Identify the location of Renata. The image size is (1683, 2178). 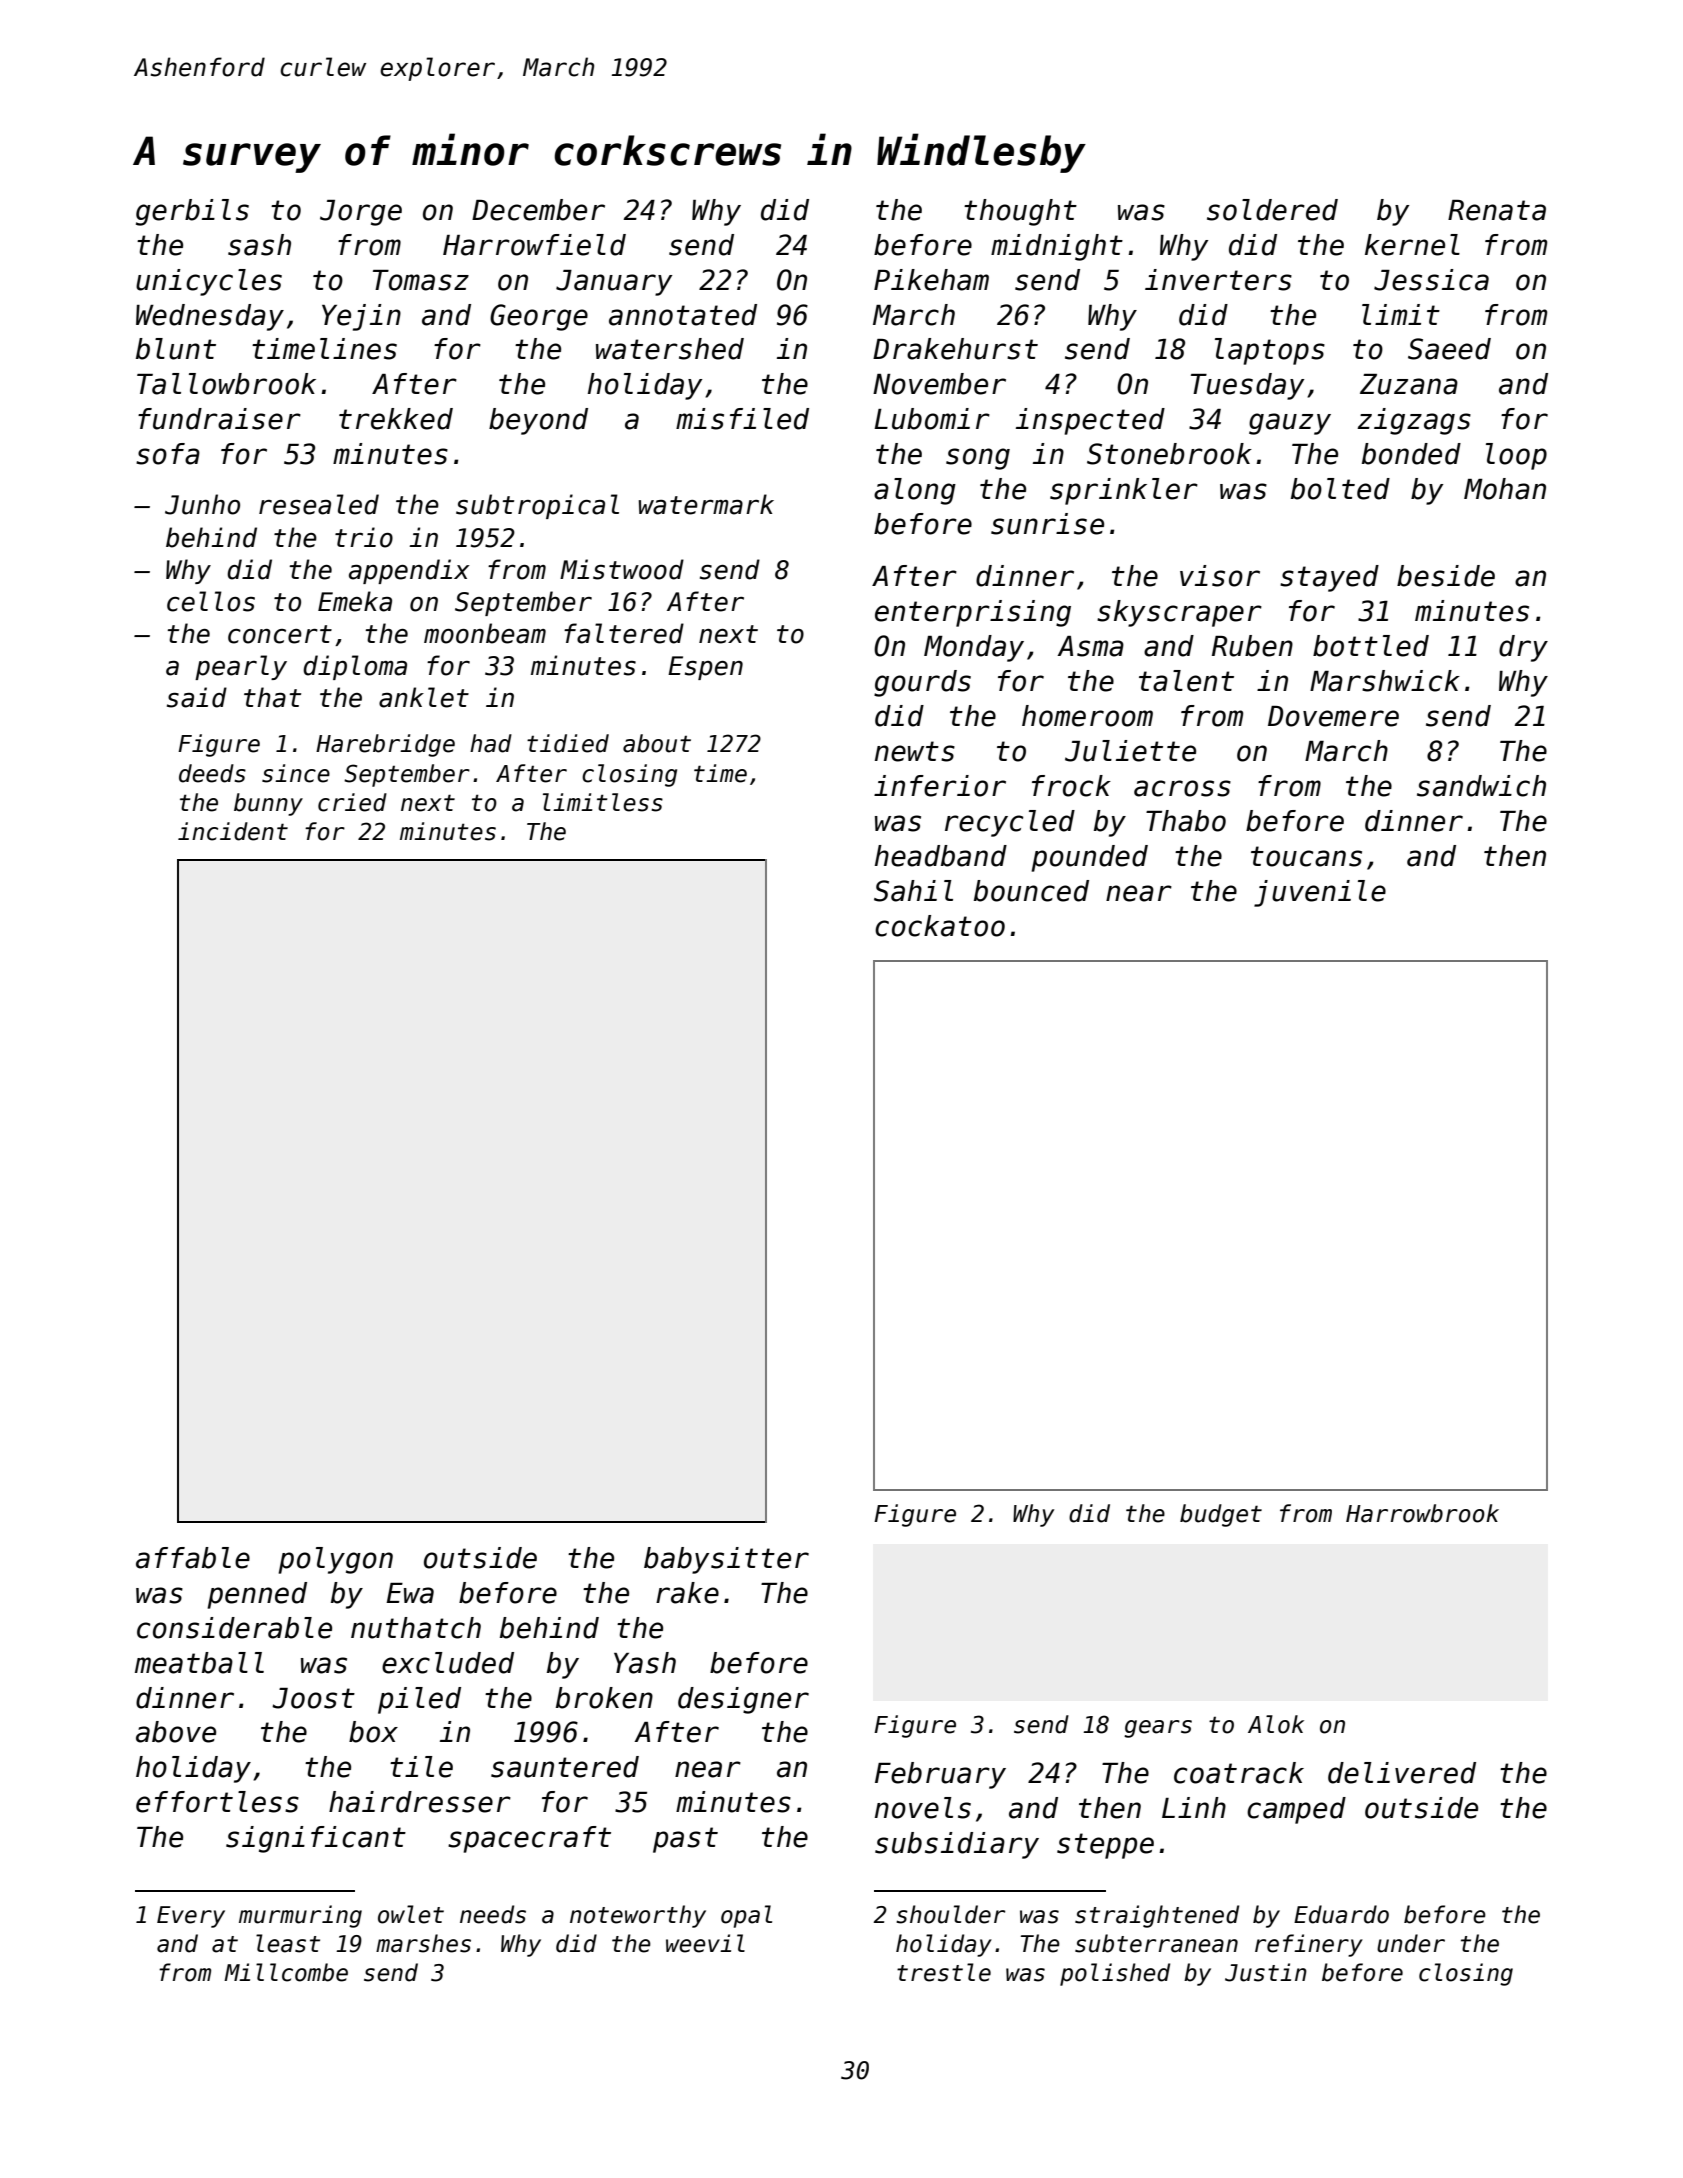
(1497, 210).
